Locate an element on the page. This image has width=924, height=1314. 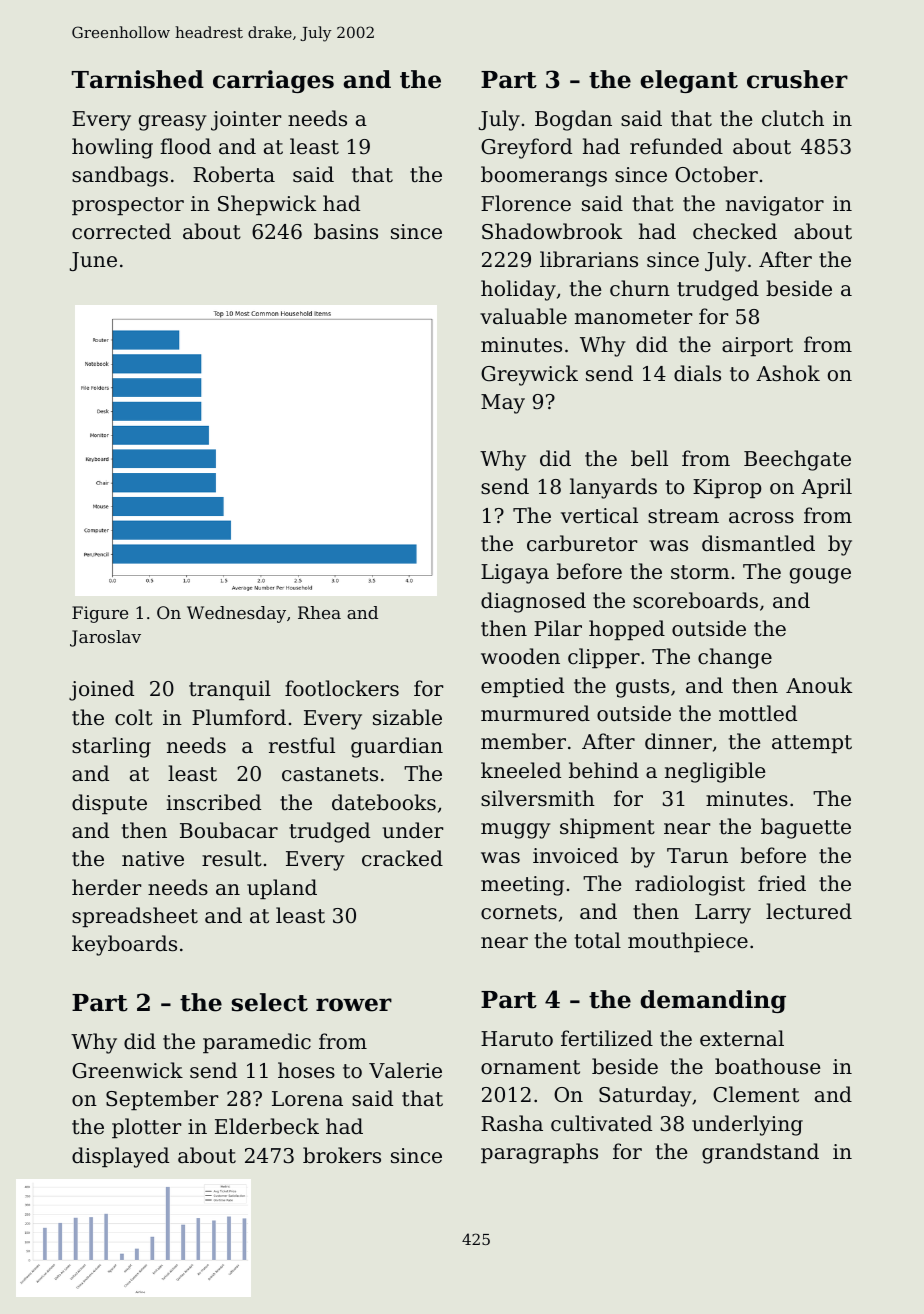
navigator is located at coordinates (775, 206).
